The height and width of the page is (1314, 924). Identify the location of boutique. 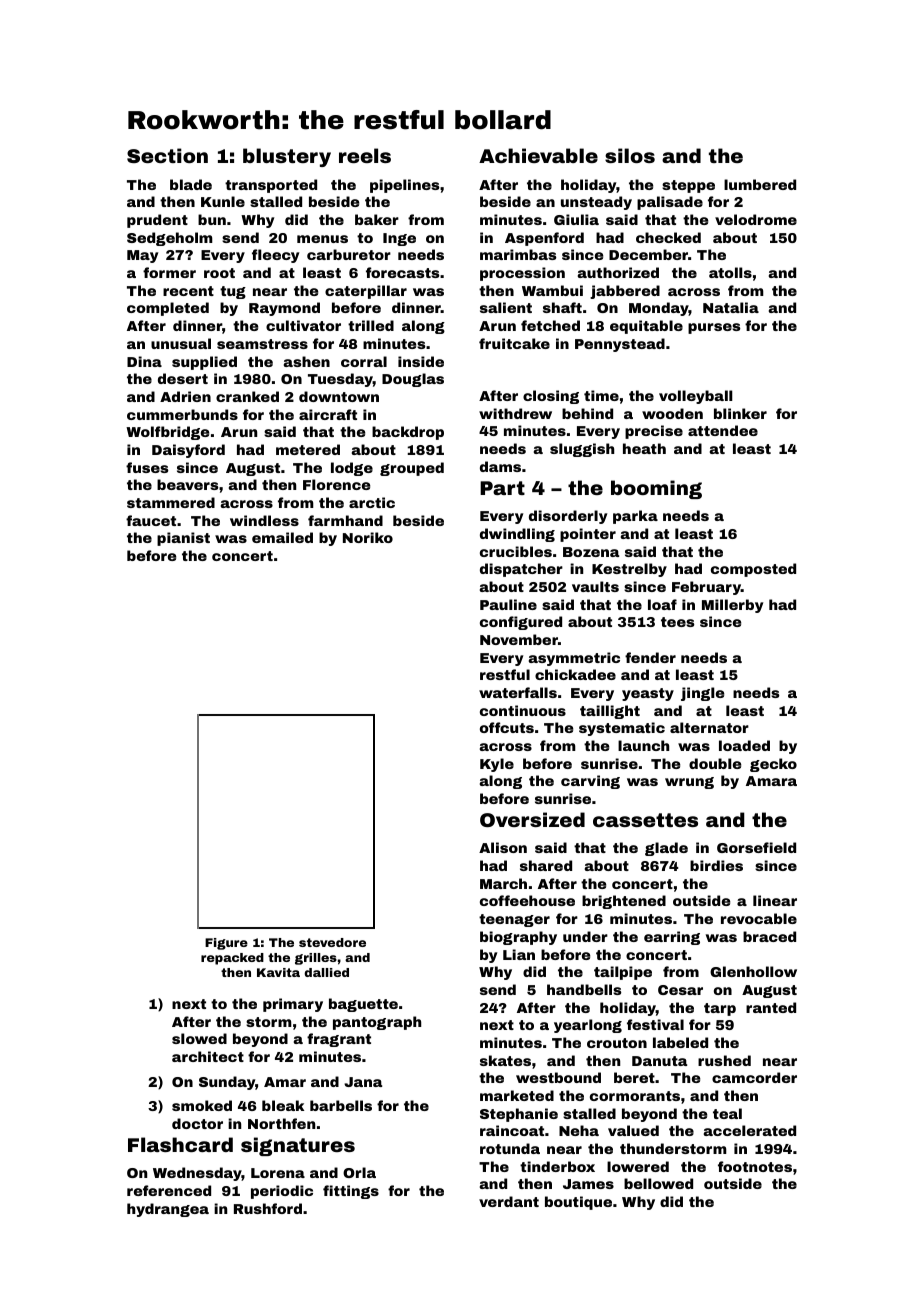
(578, 1203).
